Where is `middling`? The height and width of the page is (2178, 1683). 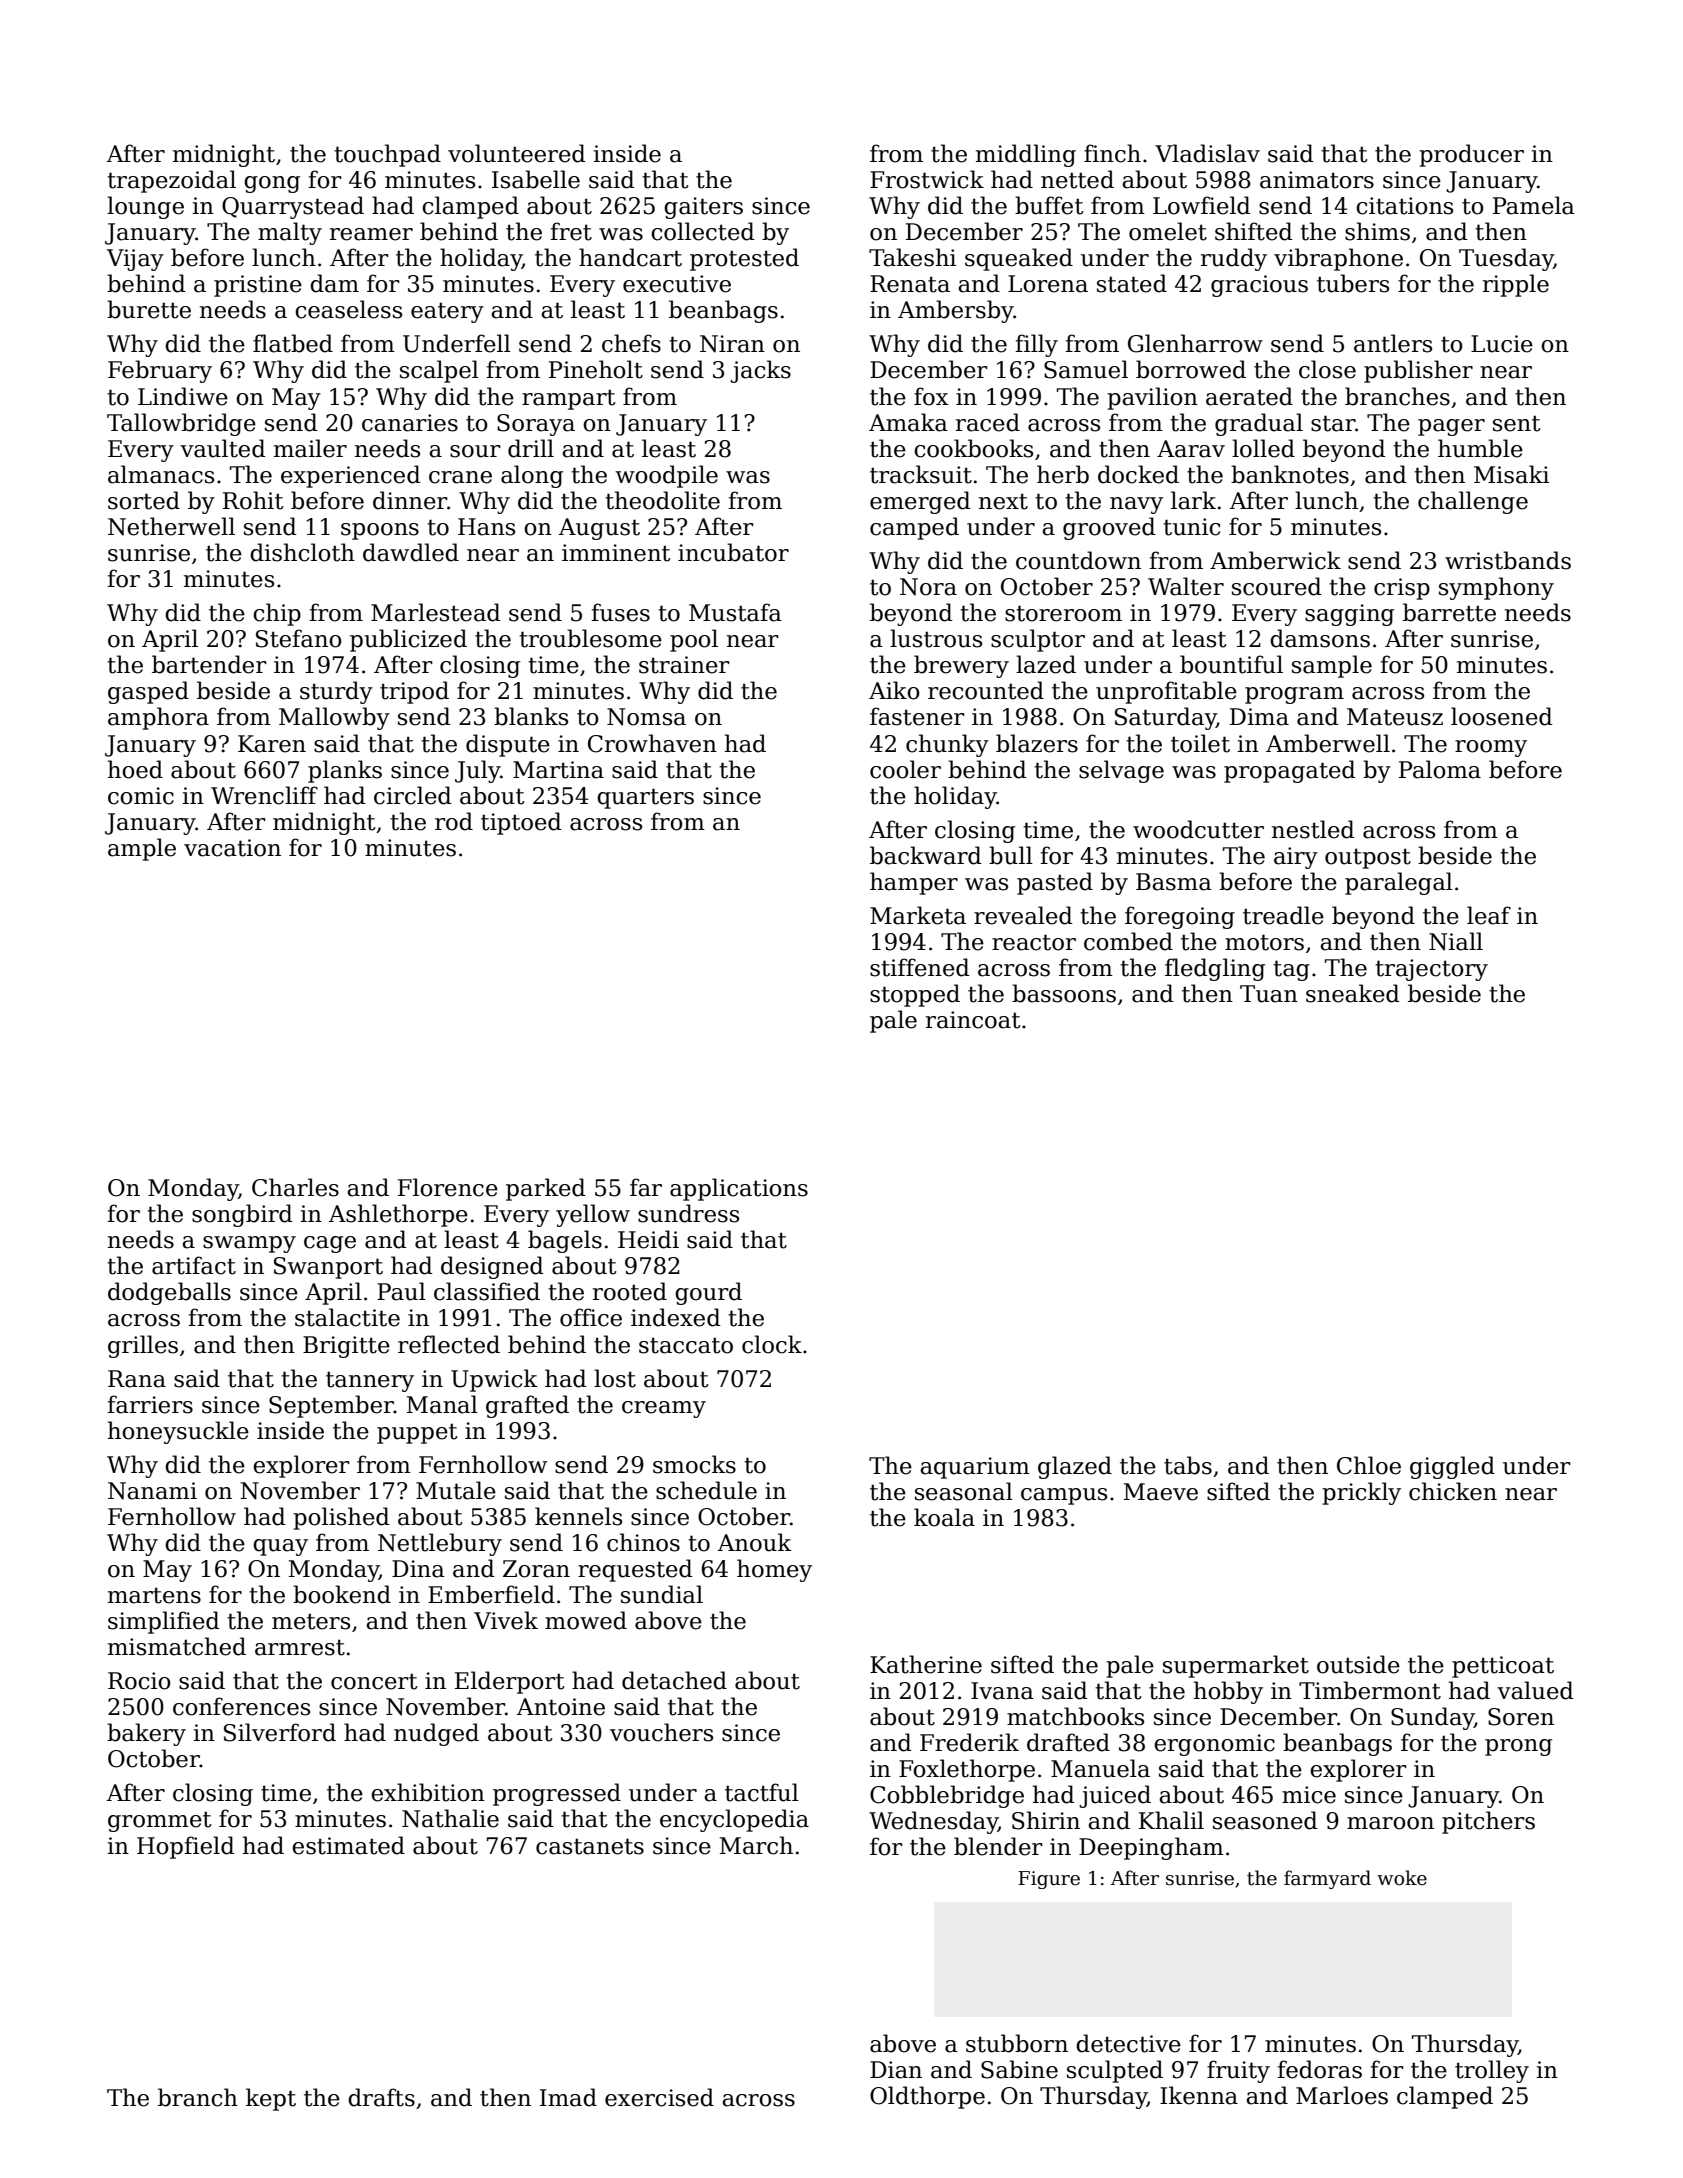 middling is located at coordinates (1026, 155).
